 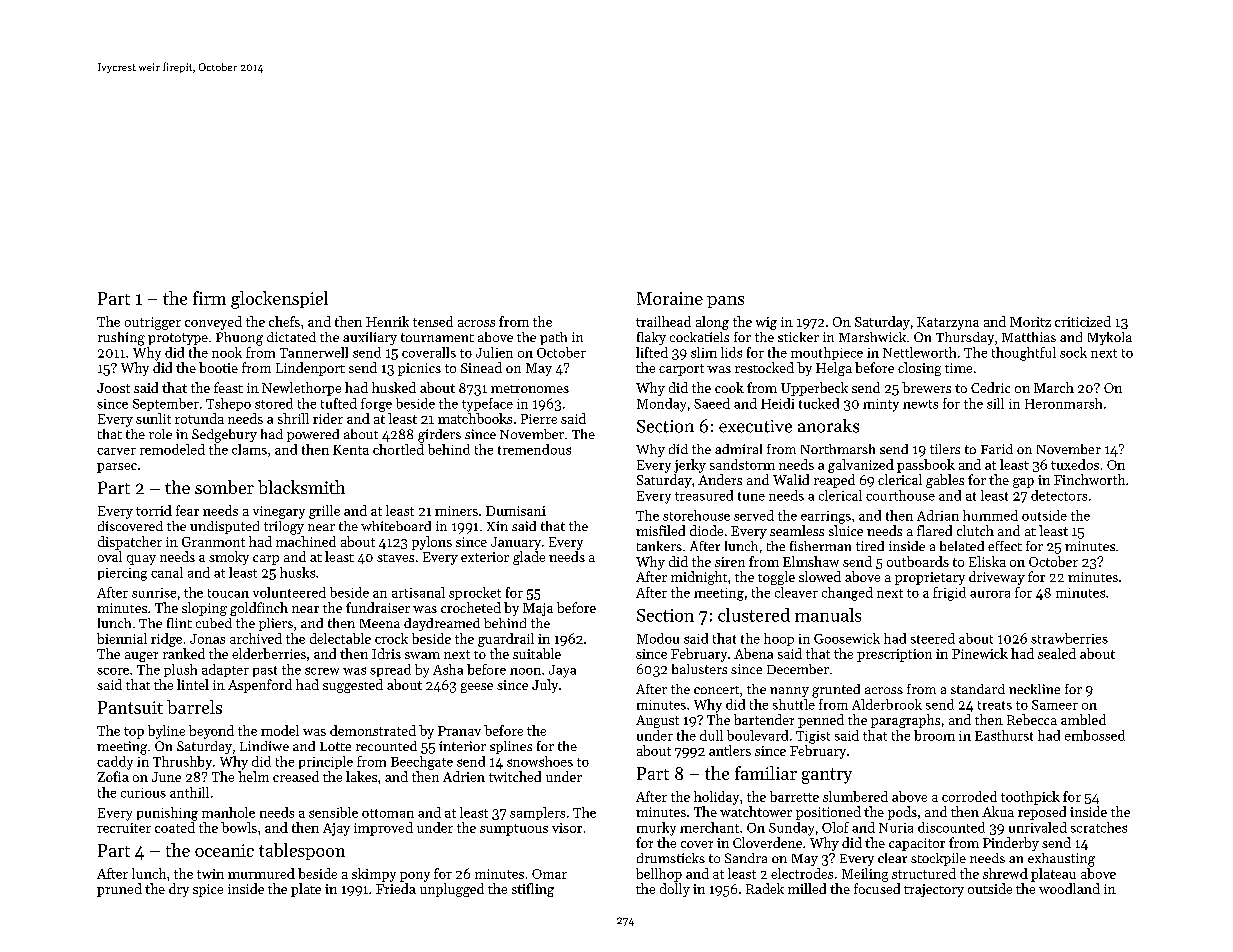 What do you see at coordinates (553, 338) in the screenshot?
I see `path` at bounding box center [553, 338].
